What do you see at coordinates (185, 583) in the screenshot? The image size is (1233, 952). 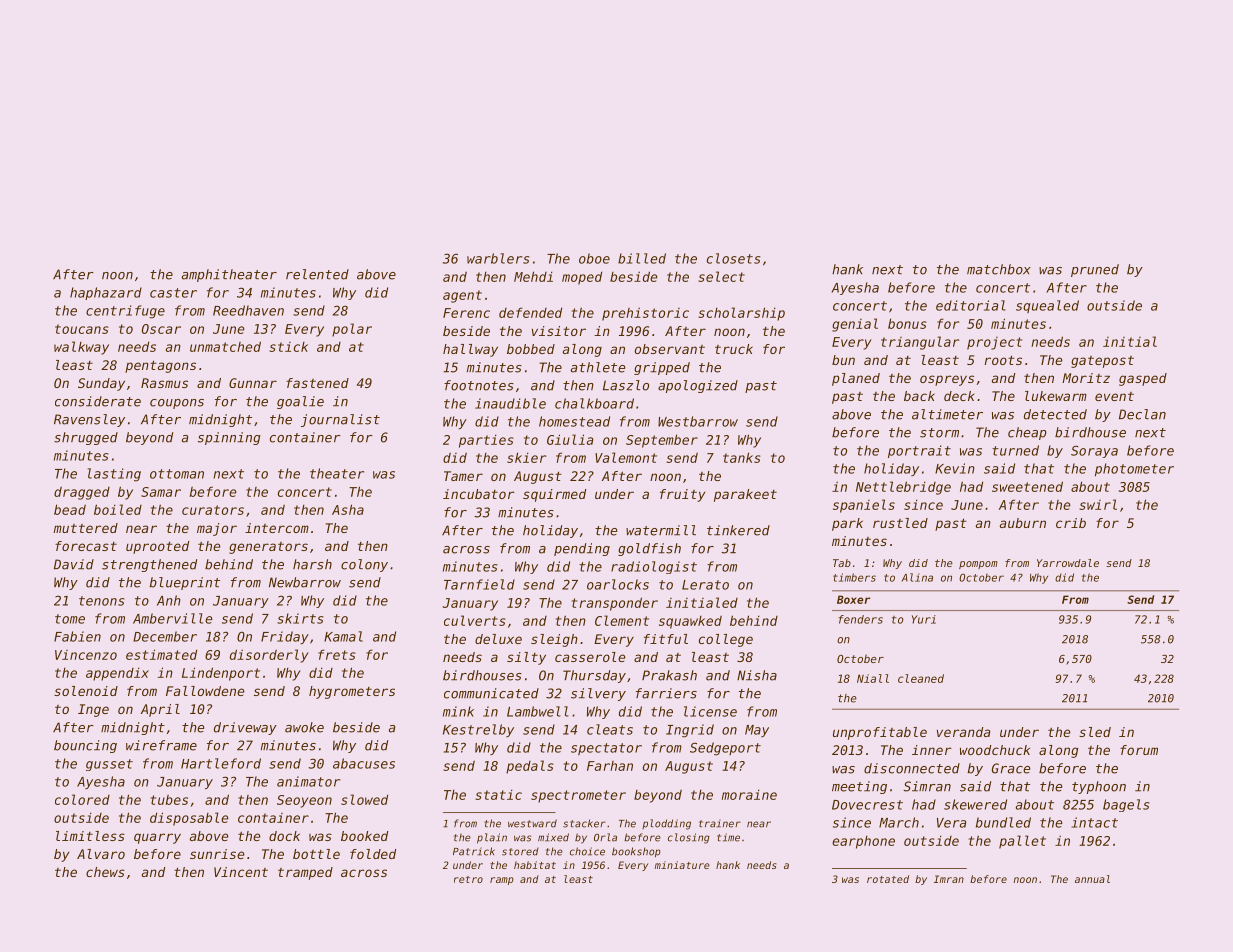 I see `blueprint` at bounding box center [185, 583].
